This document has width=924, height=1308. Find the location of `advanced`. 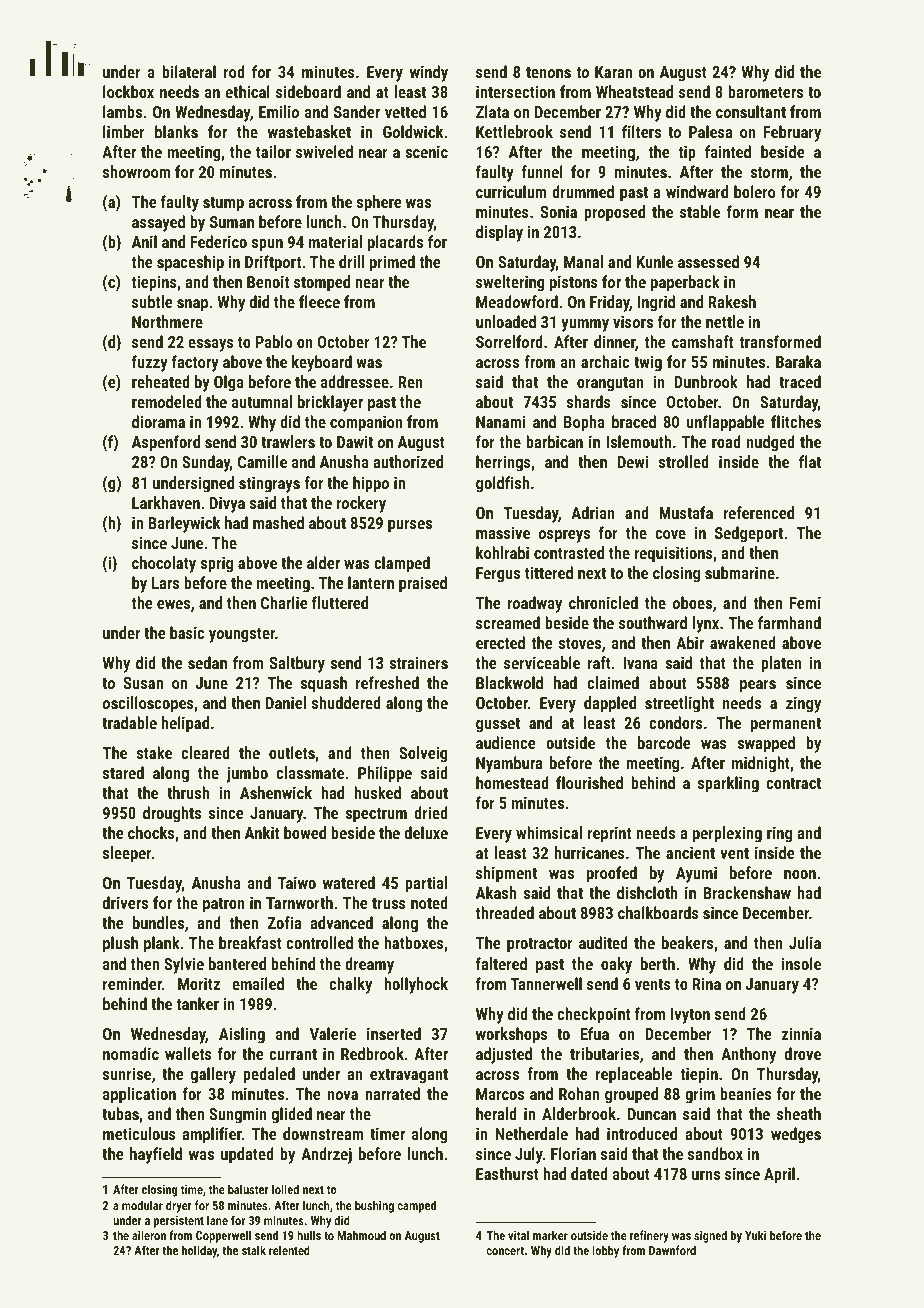

advanced is located at coordinates (341, 922).
